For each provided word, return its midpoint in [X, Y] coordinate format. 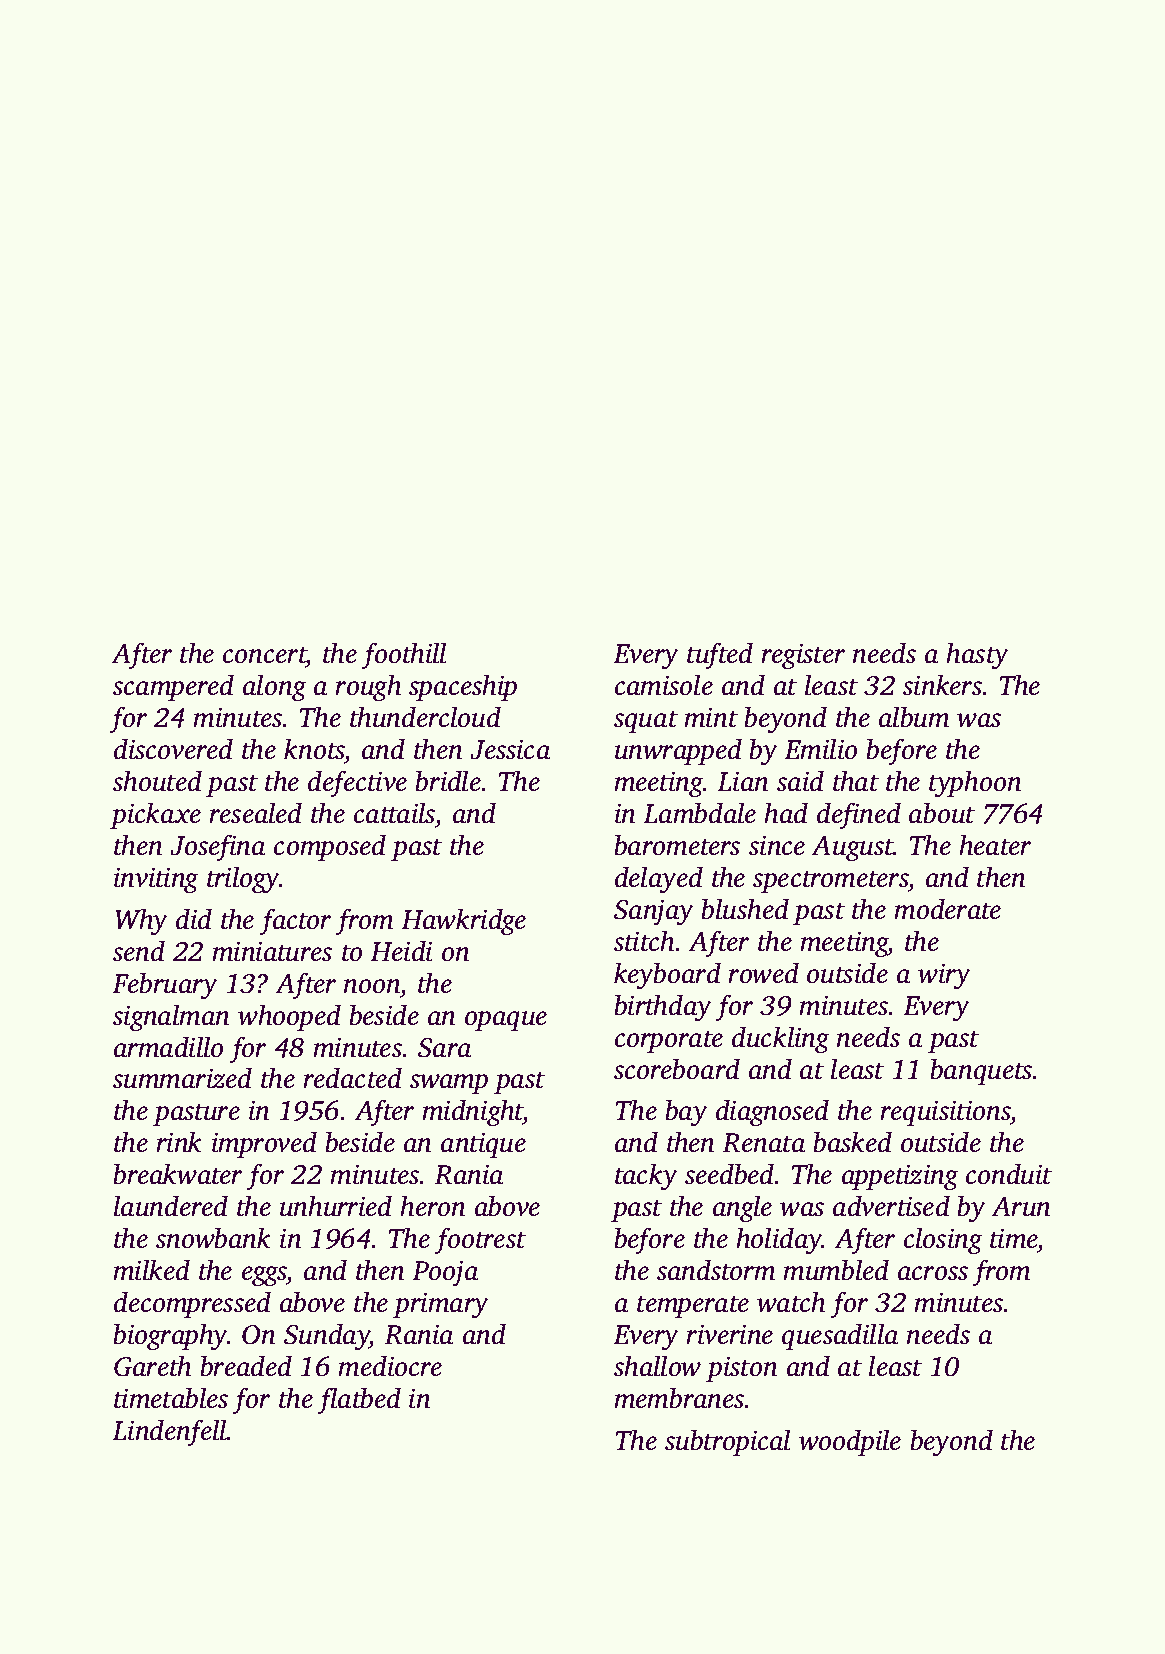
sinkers [942, 685]
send [139, 951]
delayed [659, 880]
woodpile [850, 1442]
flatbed [359, 1401]
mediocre [390, 1366]
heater [995, 845]
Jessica [510, 749]
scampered [173, 687]
